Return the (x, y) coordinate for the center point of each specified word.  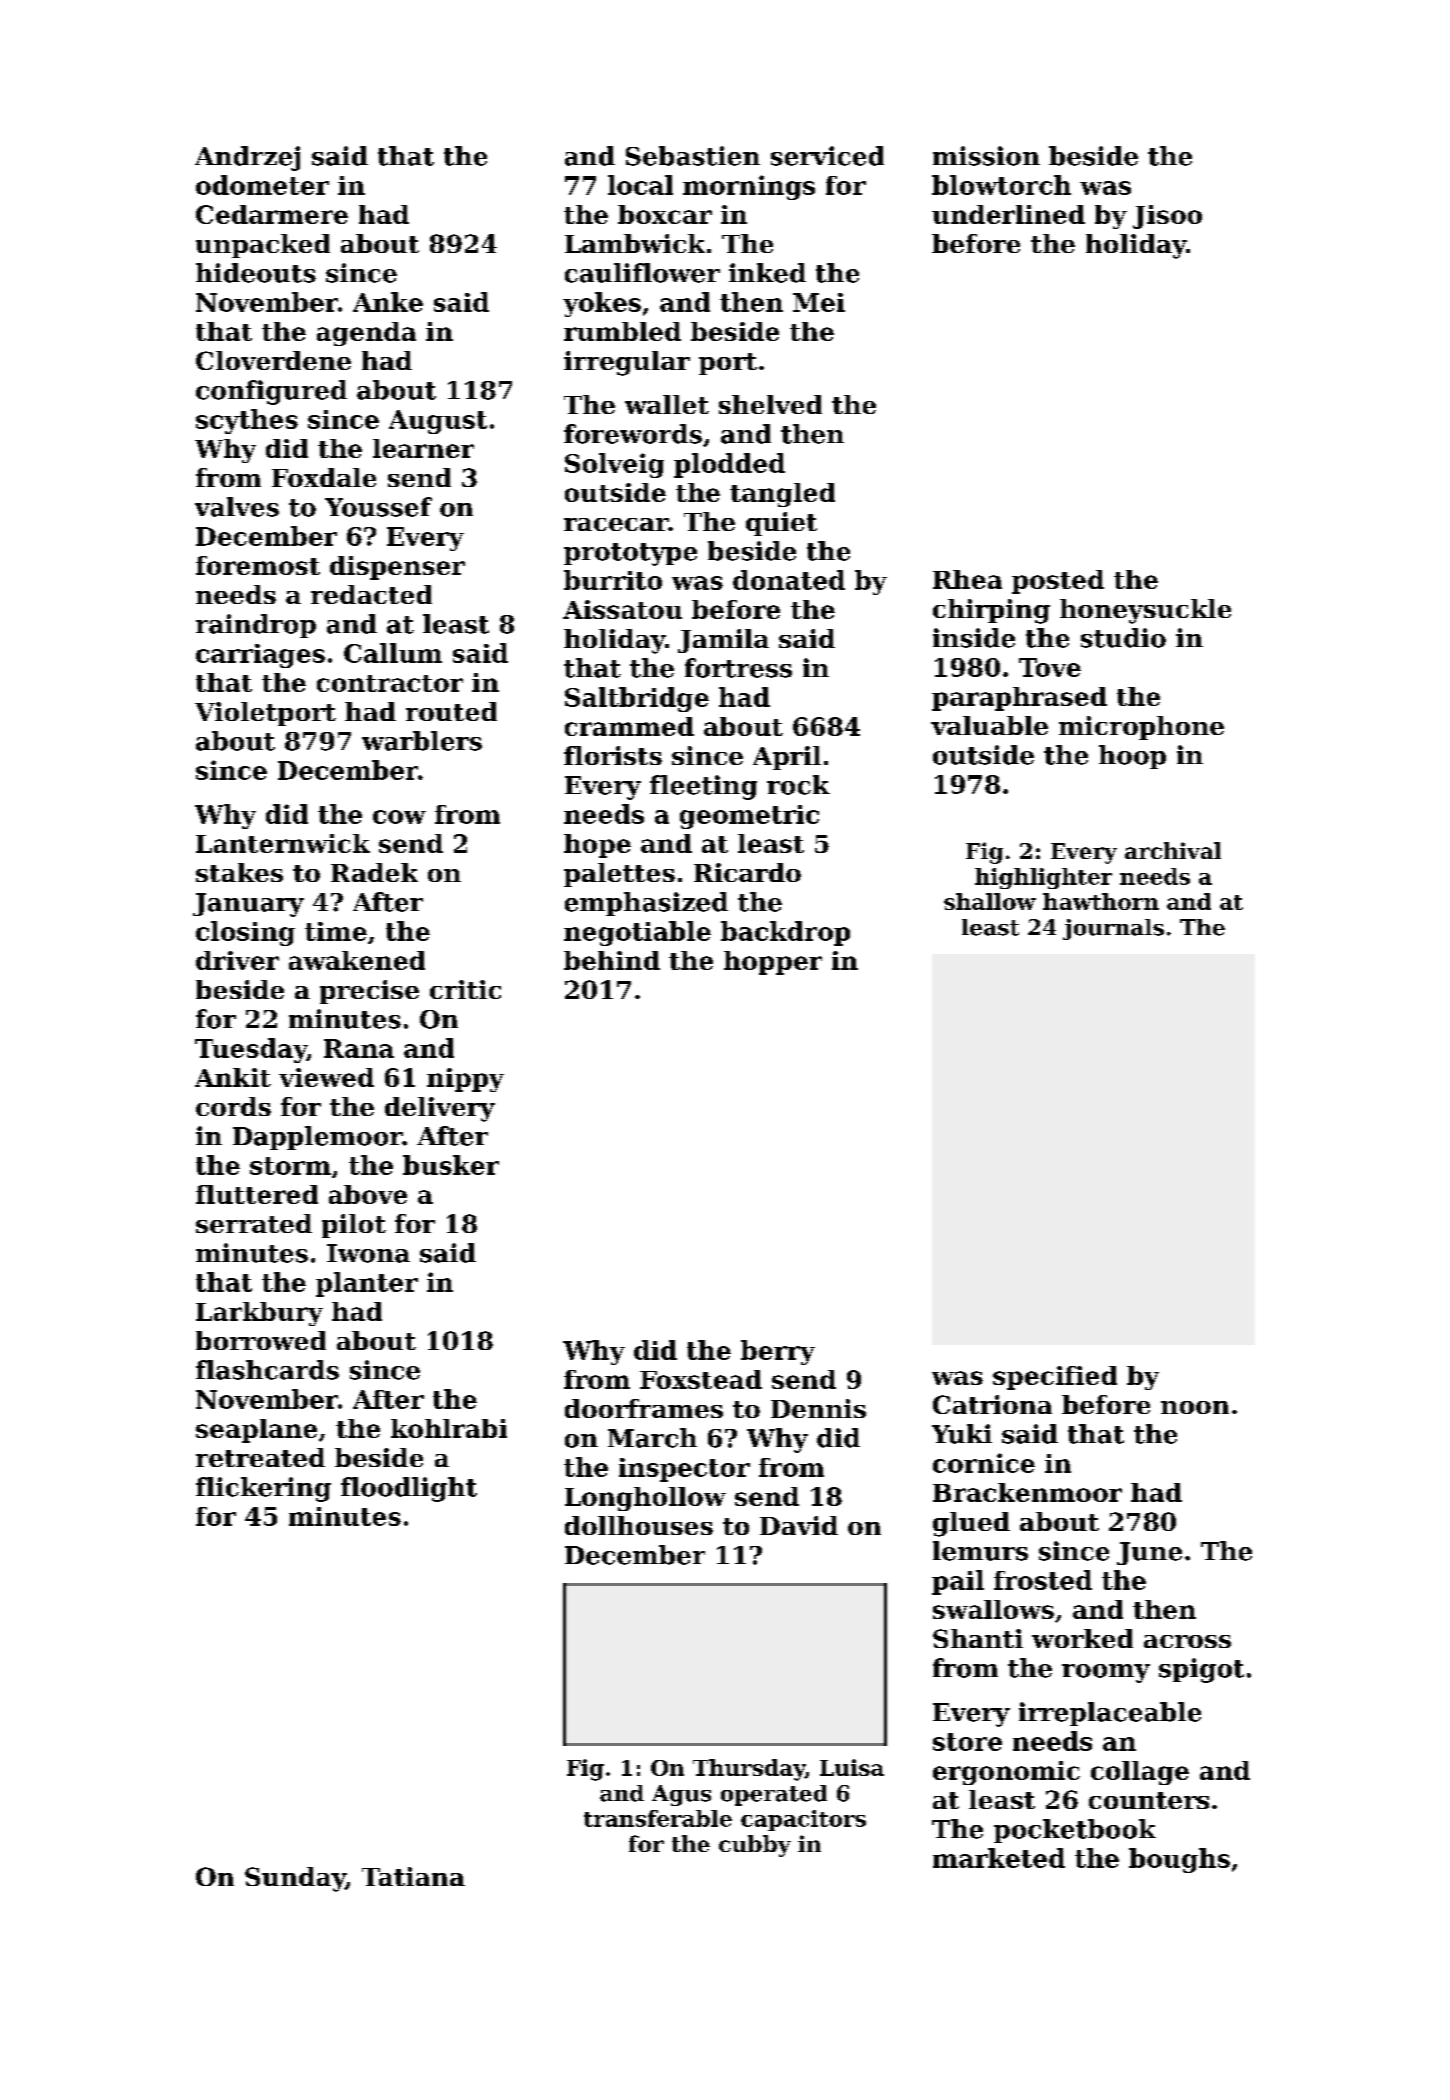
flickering (263, 1489)
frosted (1043, 1580)
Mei (819, 302)
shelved (770, 404)
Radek (374, 872)
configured (271, 392)
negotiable (637, 933)
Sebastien (693, 156)
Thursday (749, 1770)
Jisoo (1167, 217)
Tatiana (413, 1876)
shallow (990, 901)
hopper (773, 963)
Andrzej (247, 158)
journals (1113, 929)
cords (233, 1106)
